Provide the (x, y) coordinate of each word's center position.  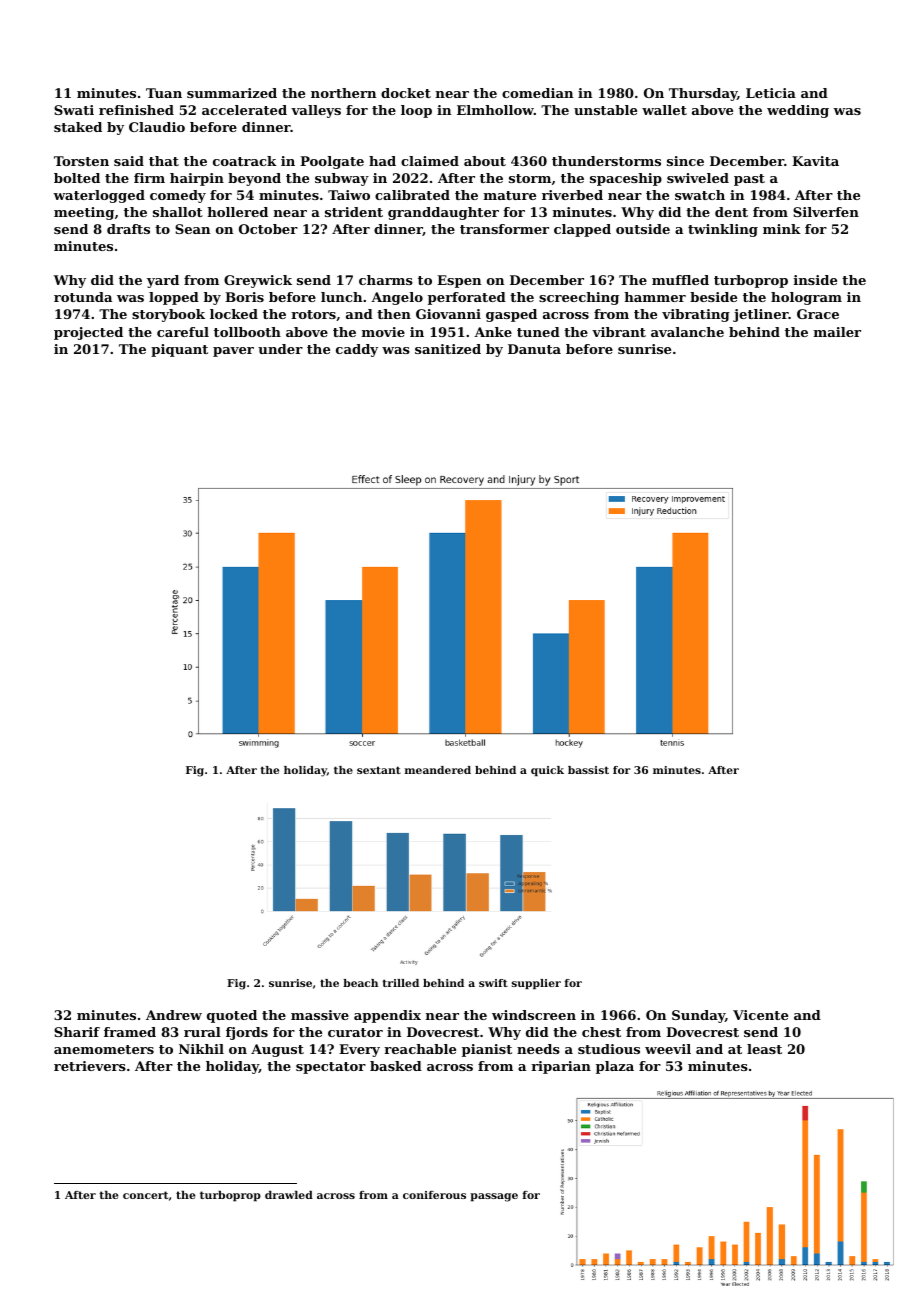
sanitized (448, 349)
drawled (289, 1195)
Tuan (164, 93)
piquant (179, 350)
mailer (837, 332)
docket (406, 93)
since (685, 161)
